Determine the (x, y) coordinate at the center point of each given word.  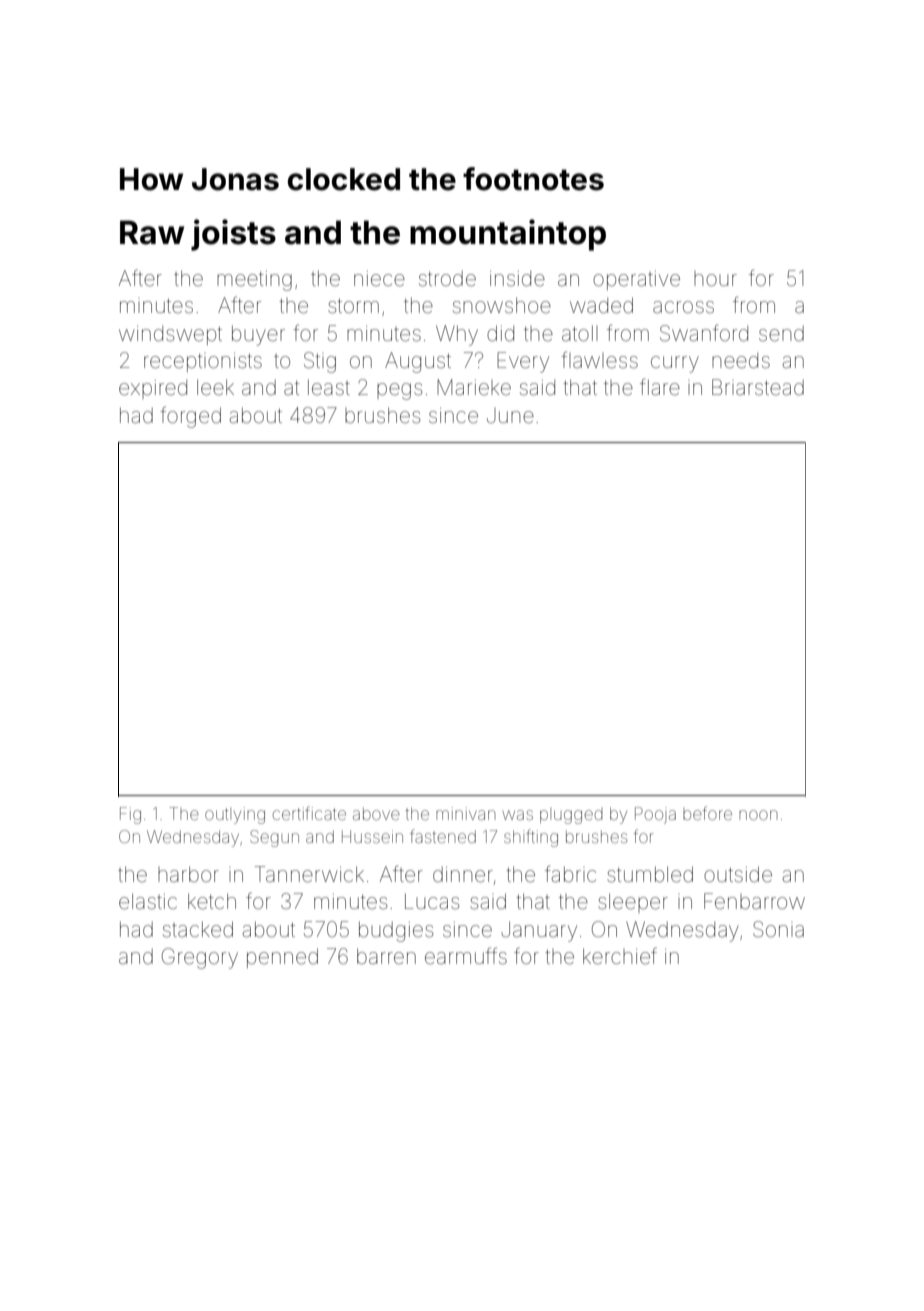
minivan (465, 813)
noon (758, 815)
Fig (130, 815)
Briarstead (758, 387)
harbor (188, 874)
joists (233, 235)
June (510, 416)
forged (190, 417)
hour (715, 278)
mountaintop (508, 235)
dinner (463, 875)
